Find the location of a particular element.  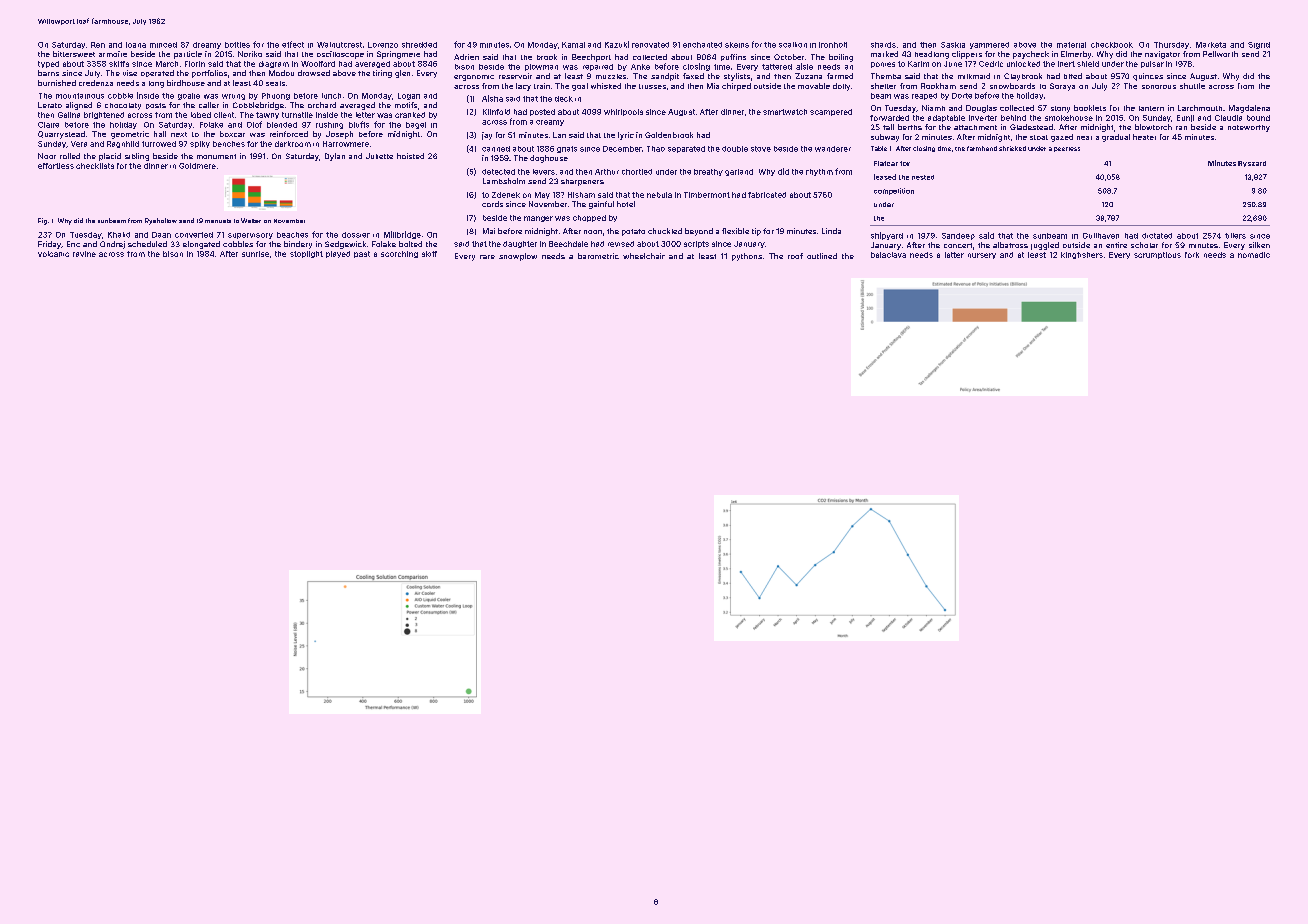

Ondrej is located at coordinates (112, 245).
